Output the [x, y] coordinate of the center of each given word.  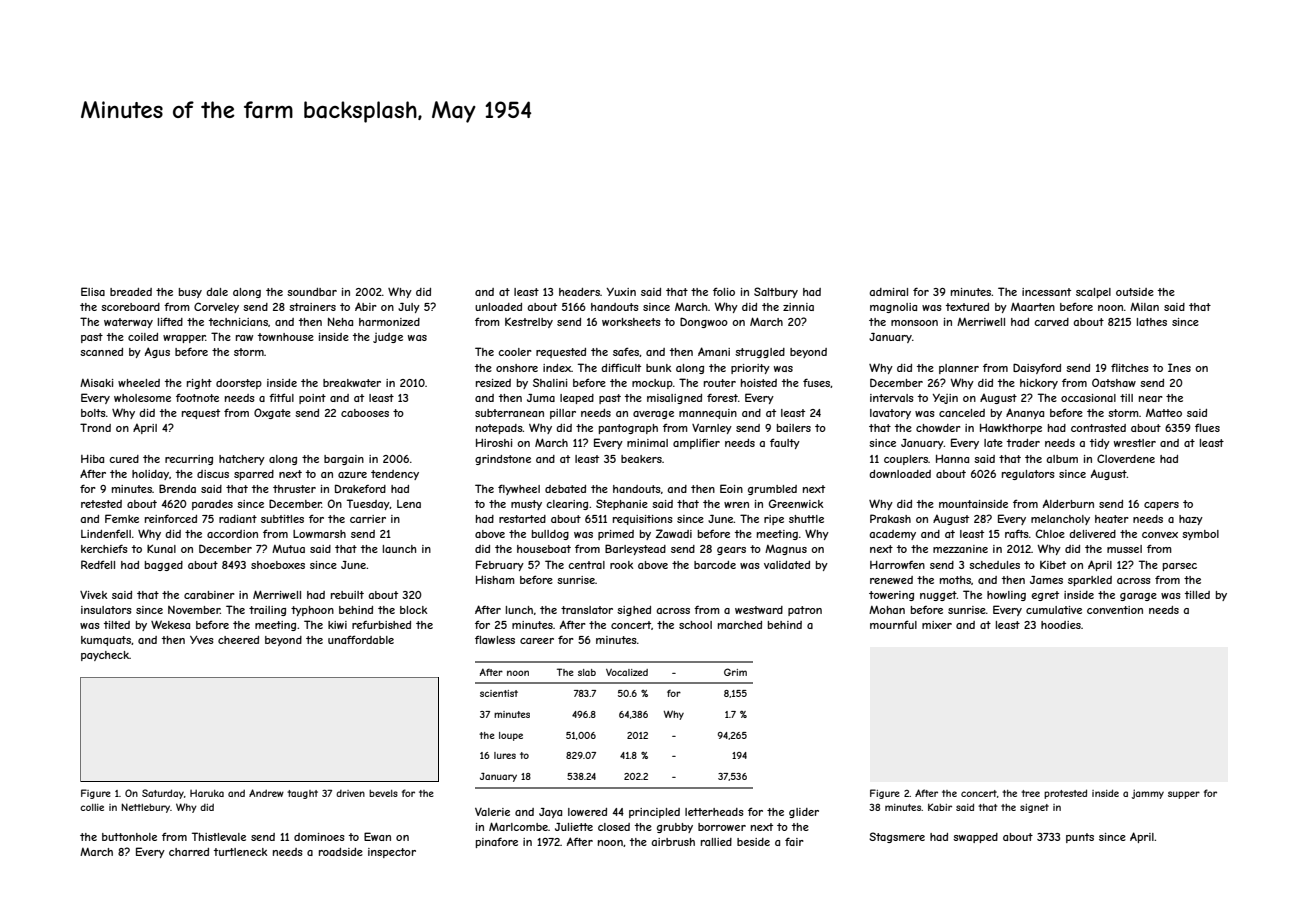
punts [1080, 838]
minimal [647, 443]
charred [189, 852]
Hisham [495, 580]
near [1151, 399]
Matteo [1164, 413]
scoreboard [130, 307]
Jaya [550, 813]
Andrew [266, 793]
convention [1115, 610]
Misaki [96, 383]
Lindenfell [106, 534]
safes [626, 351]
